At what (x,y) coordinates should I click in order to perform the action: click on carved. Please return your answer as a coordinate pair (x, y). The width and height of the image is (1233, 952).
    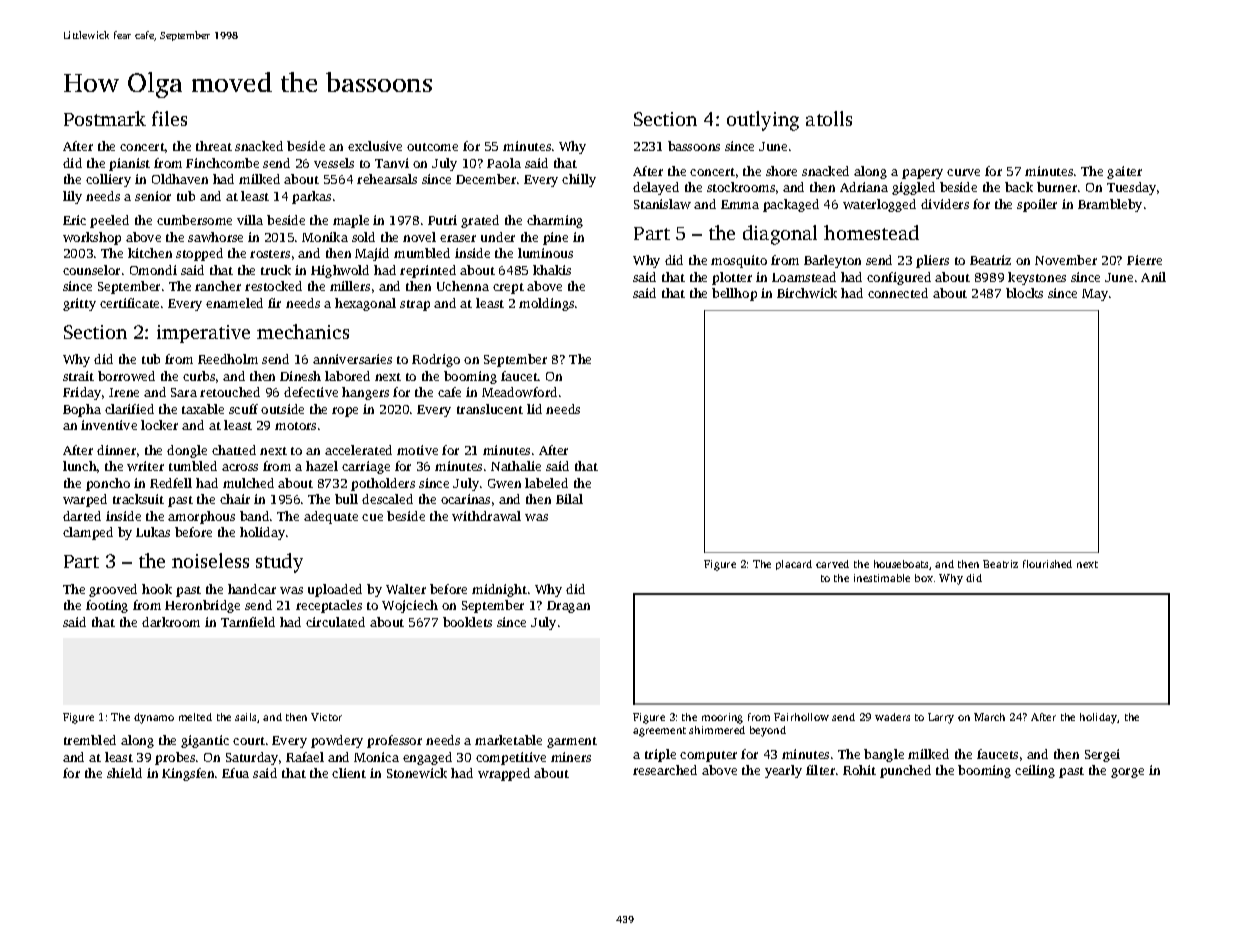
    Looking at the image, I should click on (832, 564).
